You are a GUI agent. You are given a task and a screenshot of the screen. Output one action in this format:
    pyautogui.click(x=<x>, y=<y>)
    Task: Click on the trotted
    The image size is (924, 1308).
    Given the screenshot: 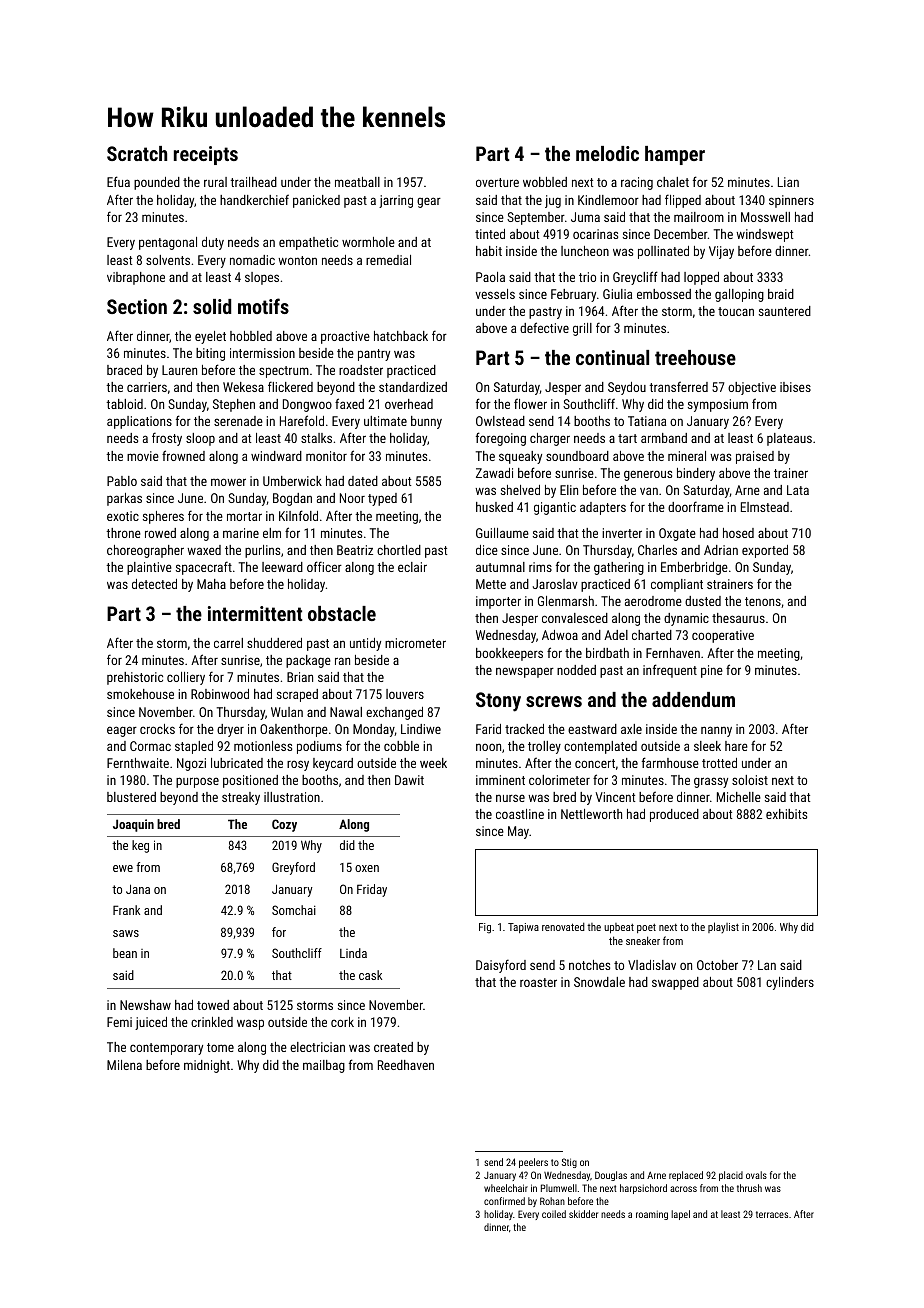 What is the action you would take?
    pyautogui.click(x=719, y=763)
